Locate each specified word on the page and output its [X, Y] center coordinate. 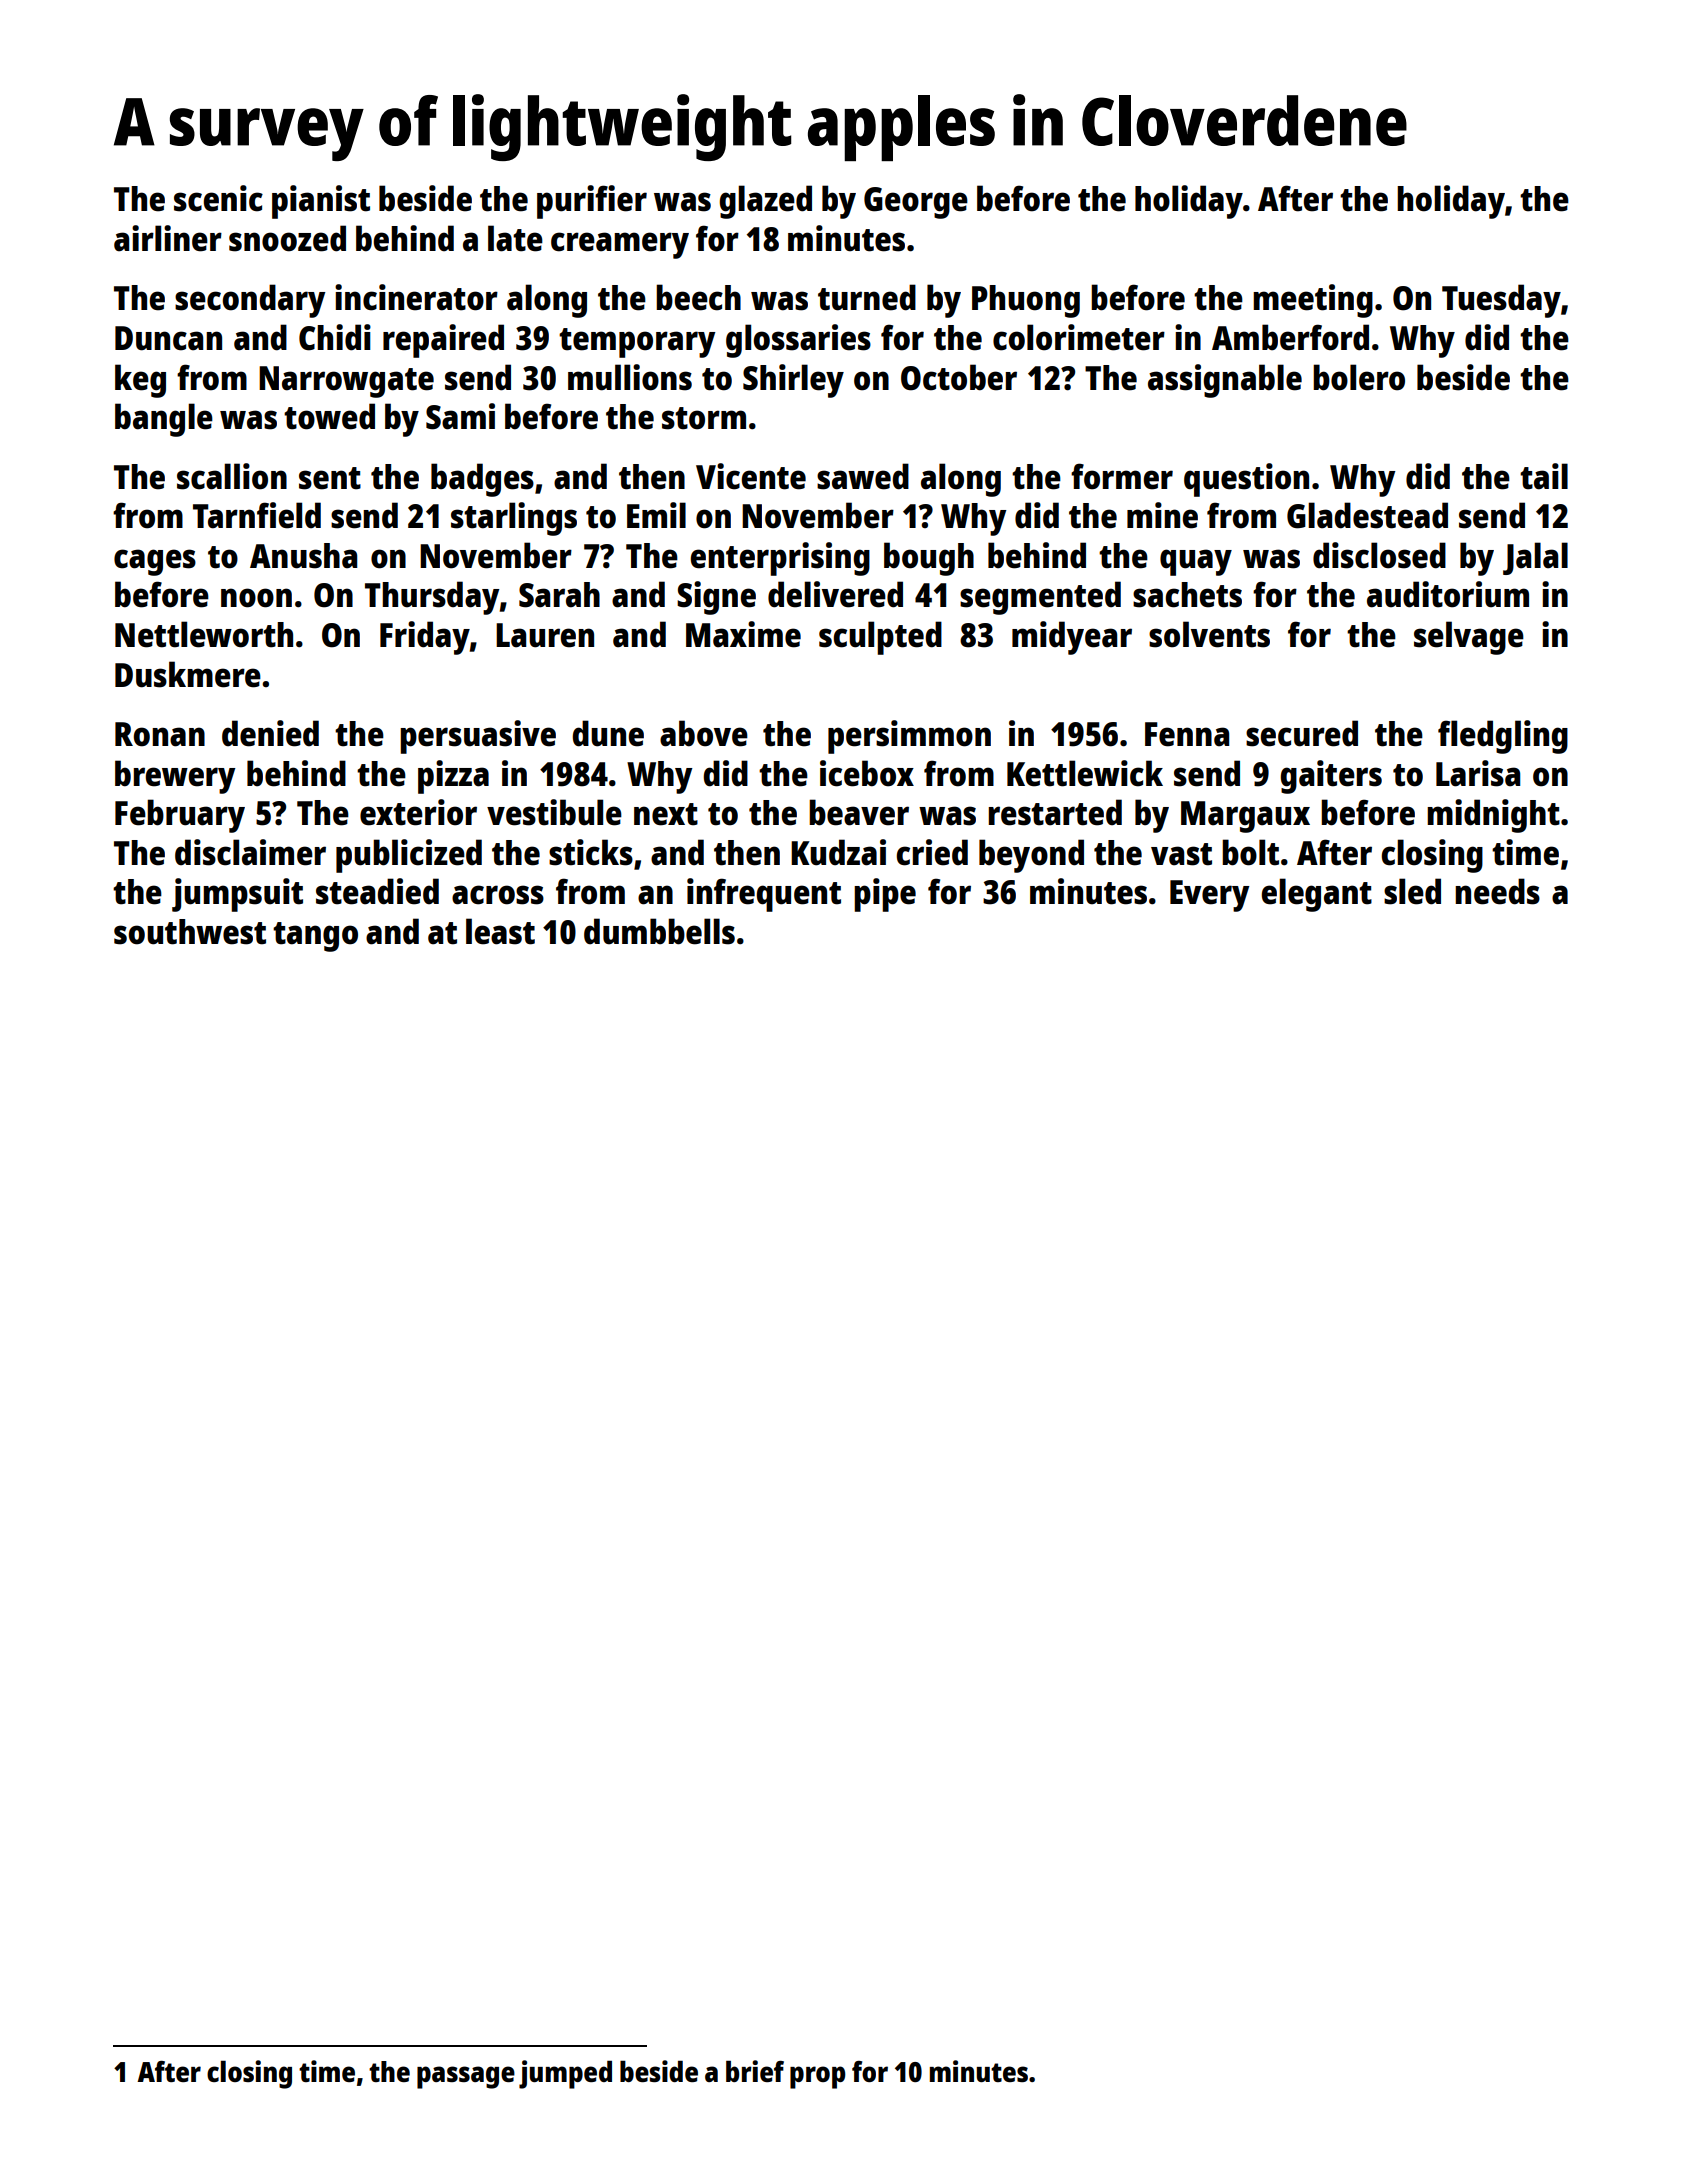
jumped [565, 2074]
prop [818, 2077]
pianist [321, 202]
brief [755, 2071]
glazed [765, 202]
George [916, 203]
